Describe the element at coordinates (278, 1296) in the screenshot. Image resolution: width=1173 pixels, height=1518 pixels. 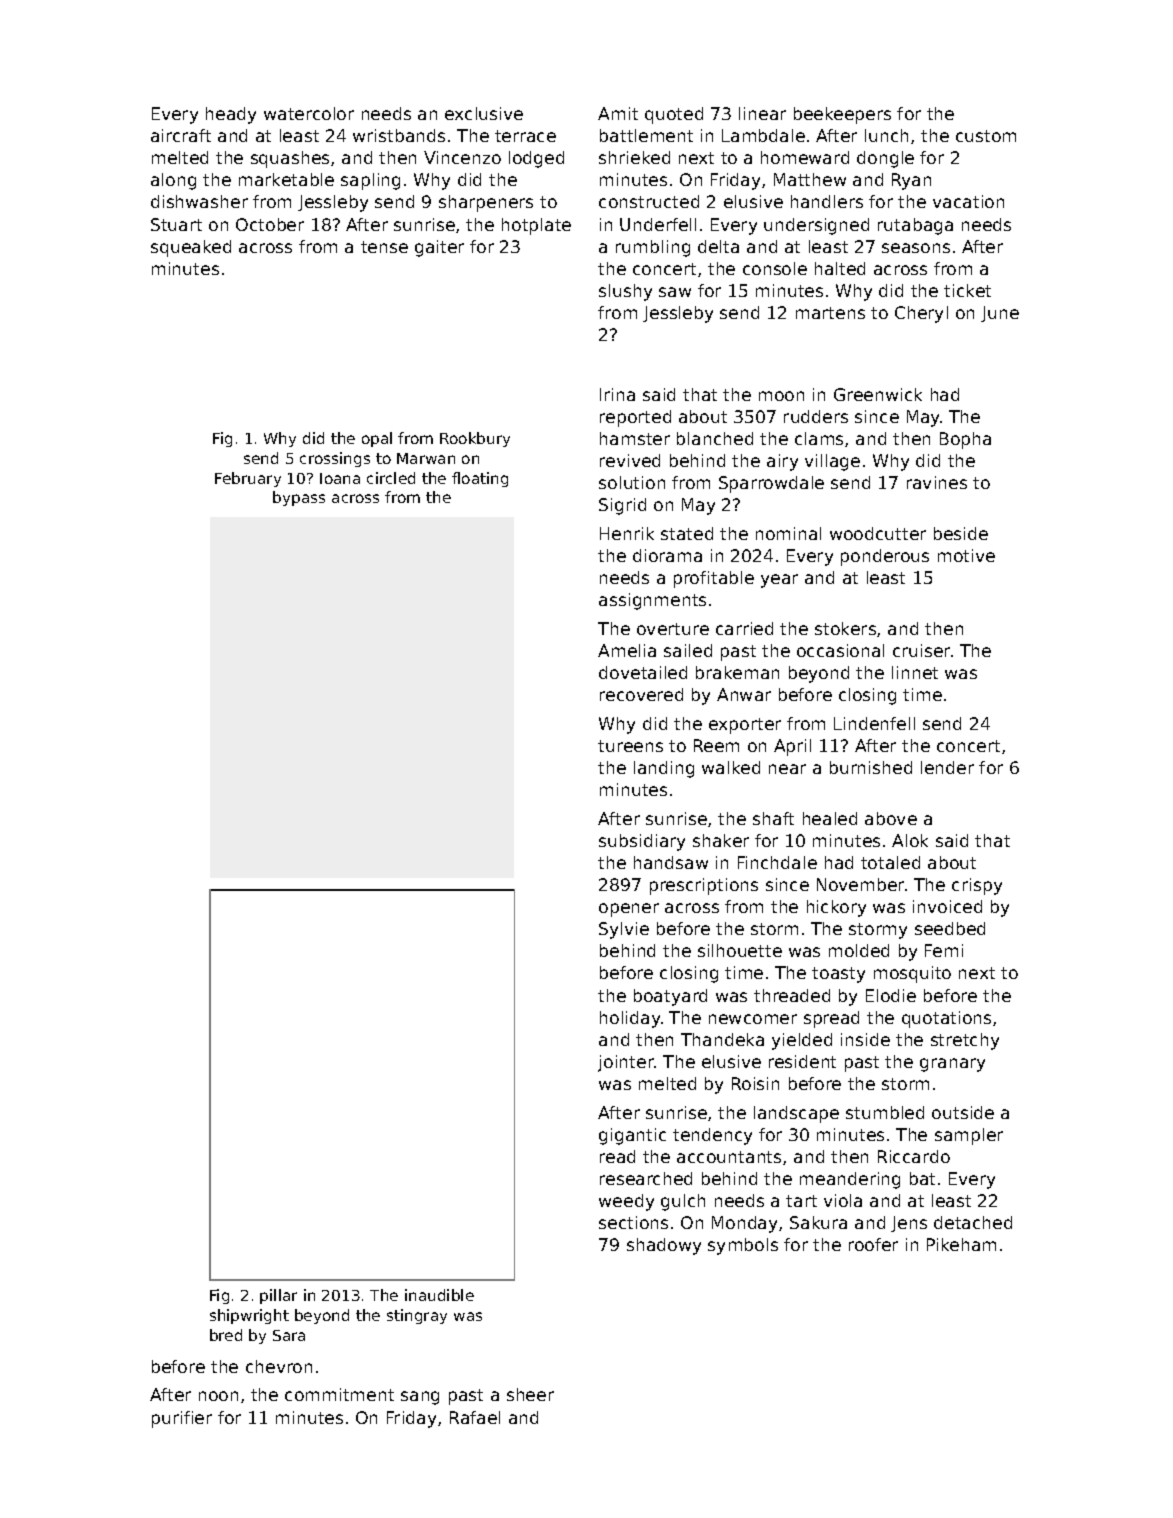
I see `pillar` at that location.
